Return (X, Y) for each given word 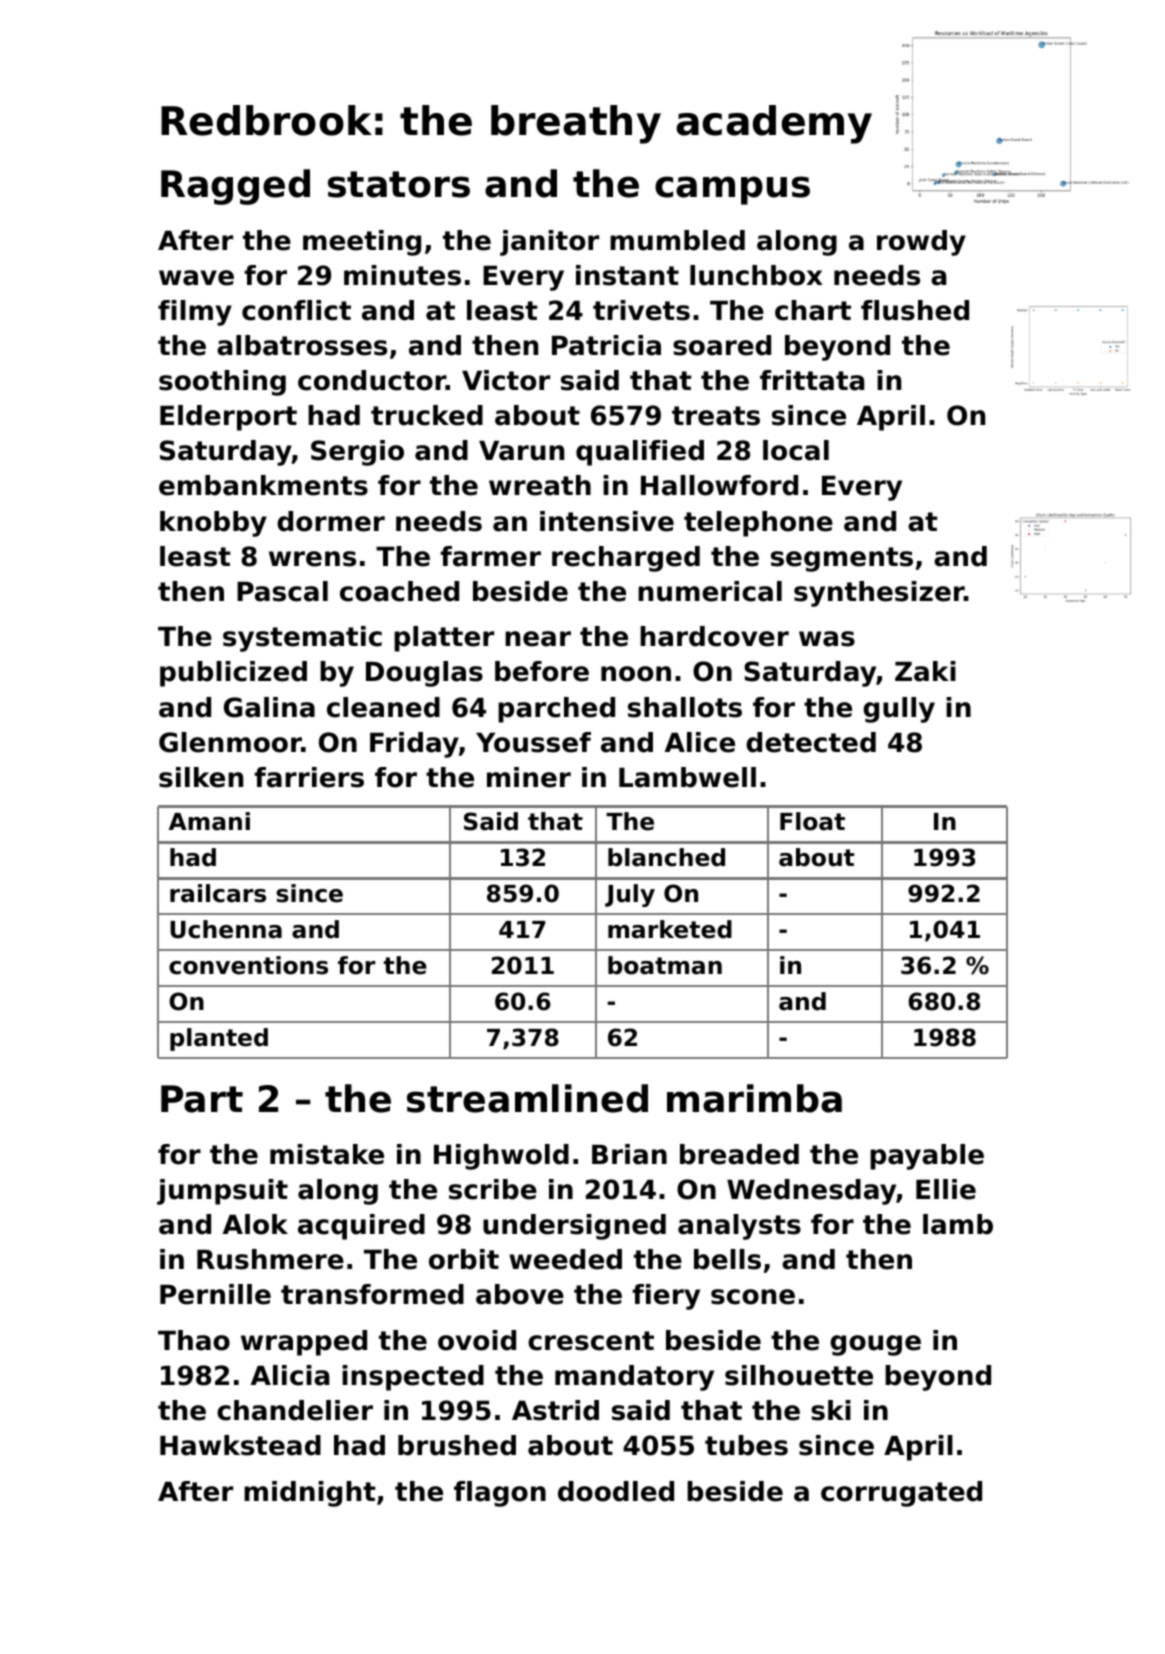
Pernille (215, 1294)
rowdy (921, 243)
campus (732, 190)
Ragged (235, 187)
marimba (754, 1098)
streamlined (527, 1098)
